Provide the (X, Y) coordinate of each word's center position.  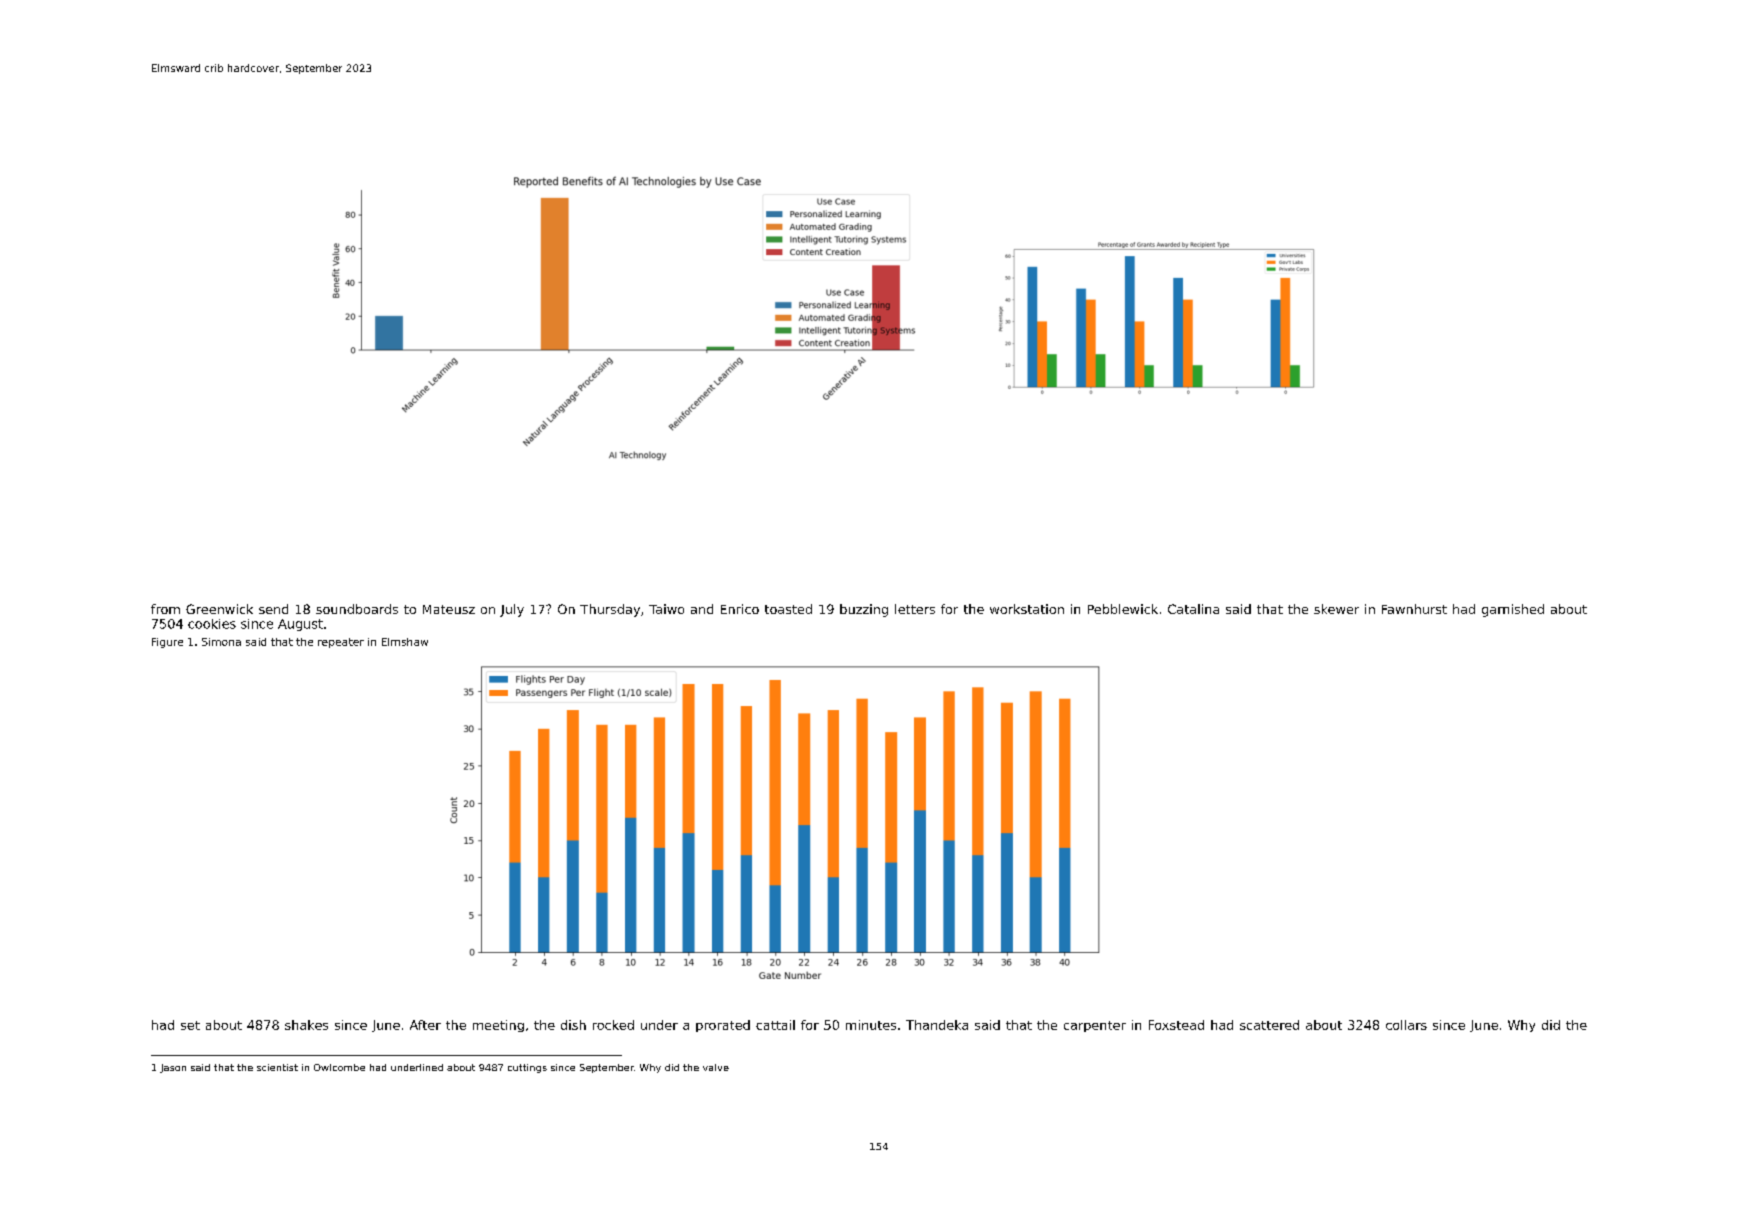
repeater (341, 643)
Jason (173, 1068)
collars (1406, 1025)
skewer (1336, 609)
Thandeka (937, 1025)
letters (915, 609)
